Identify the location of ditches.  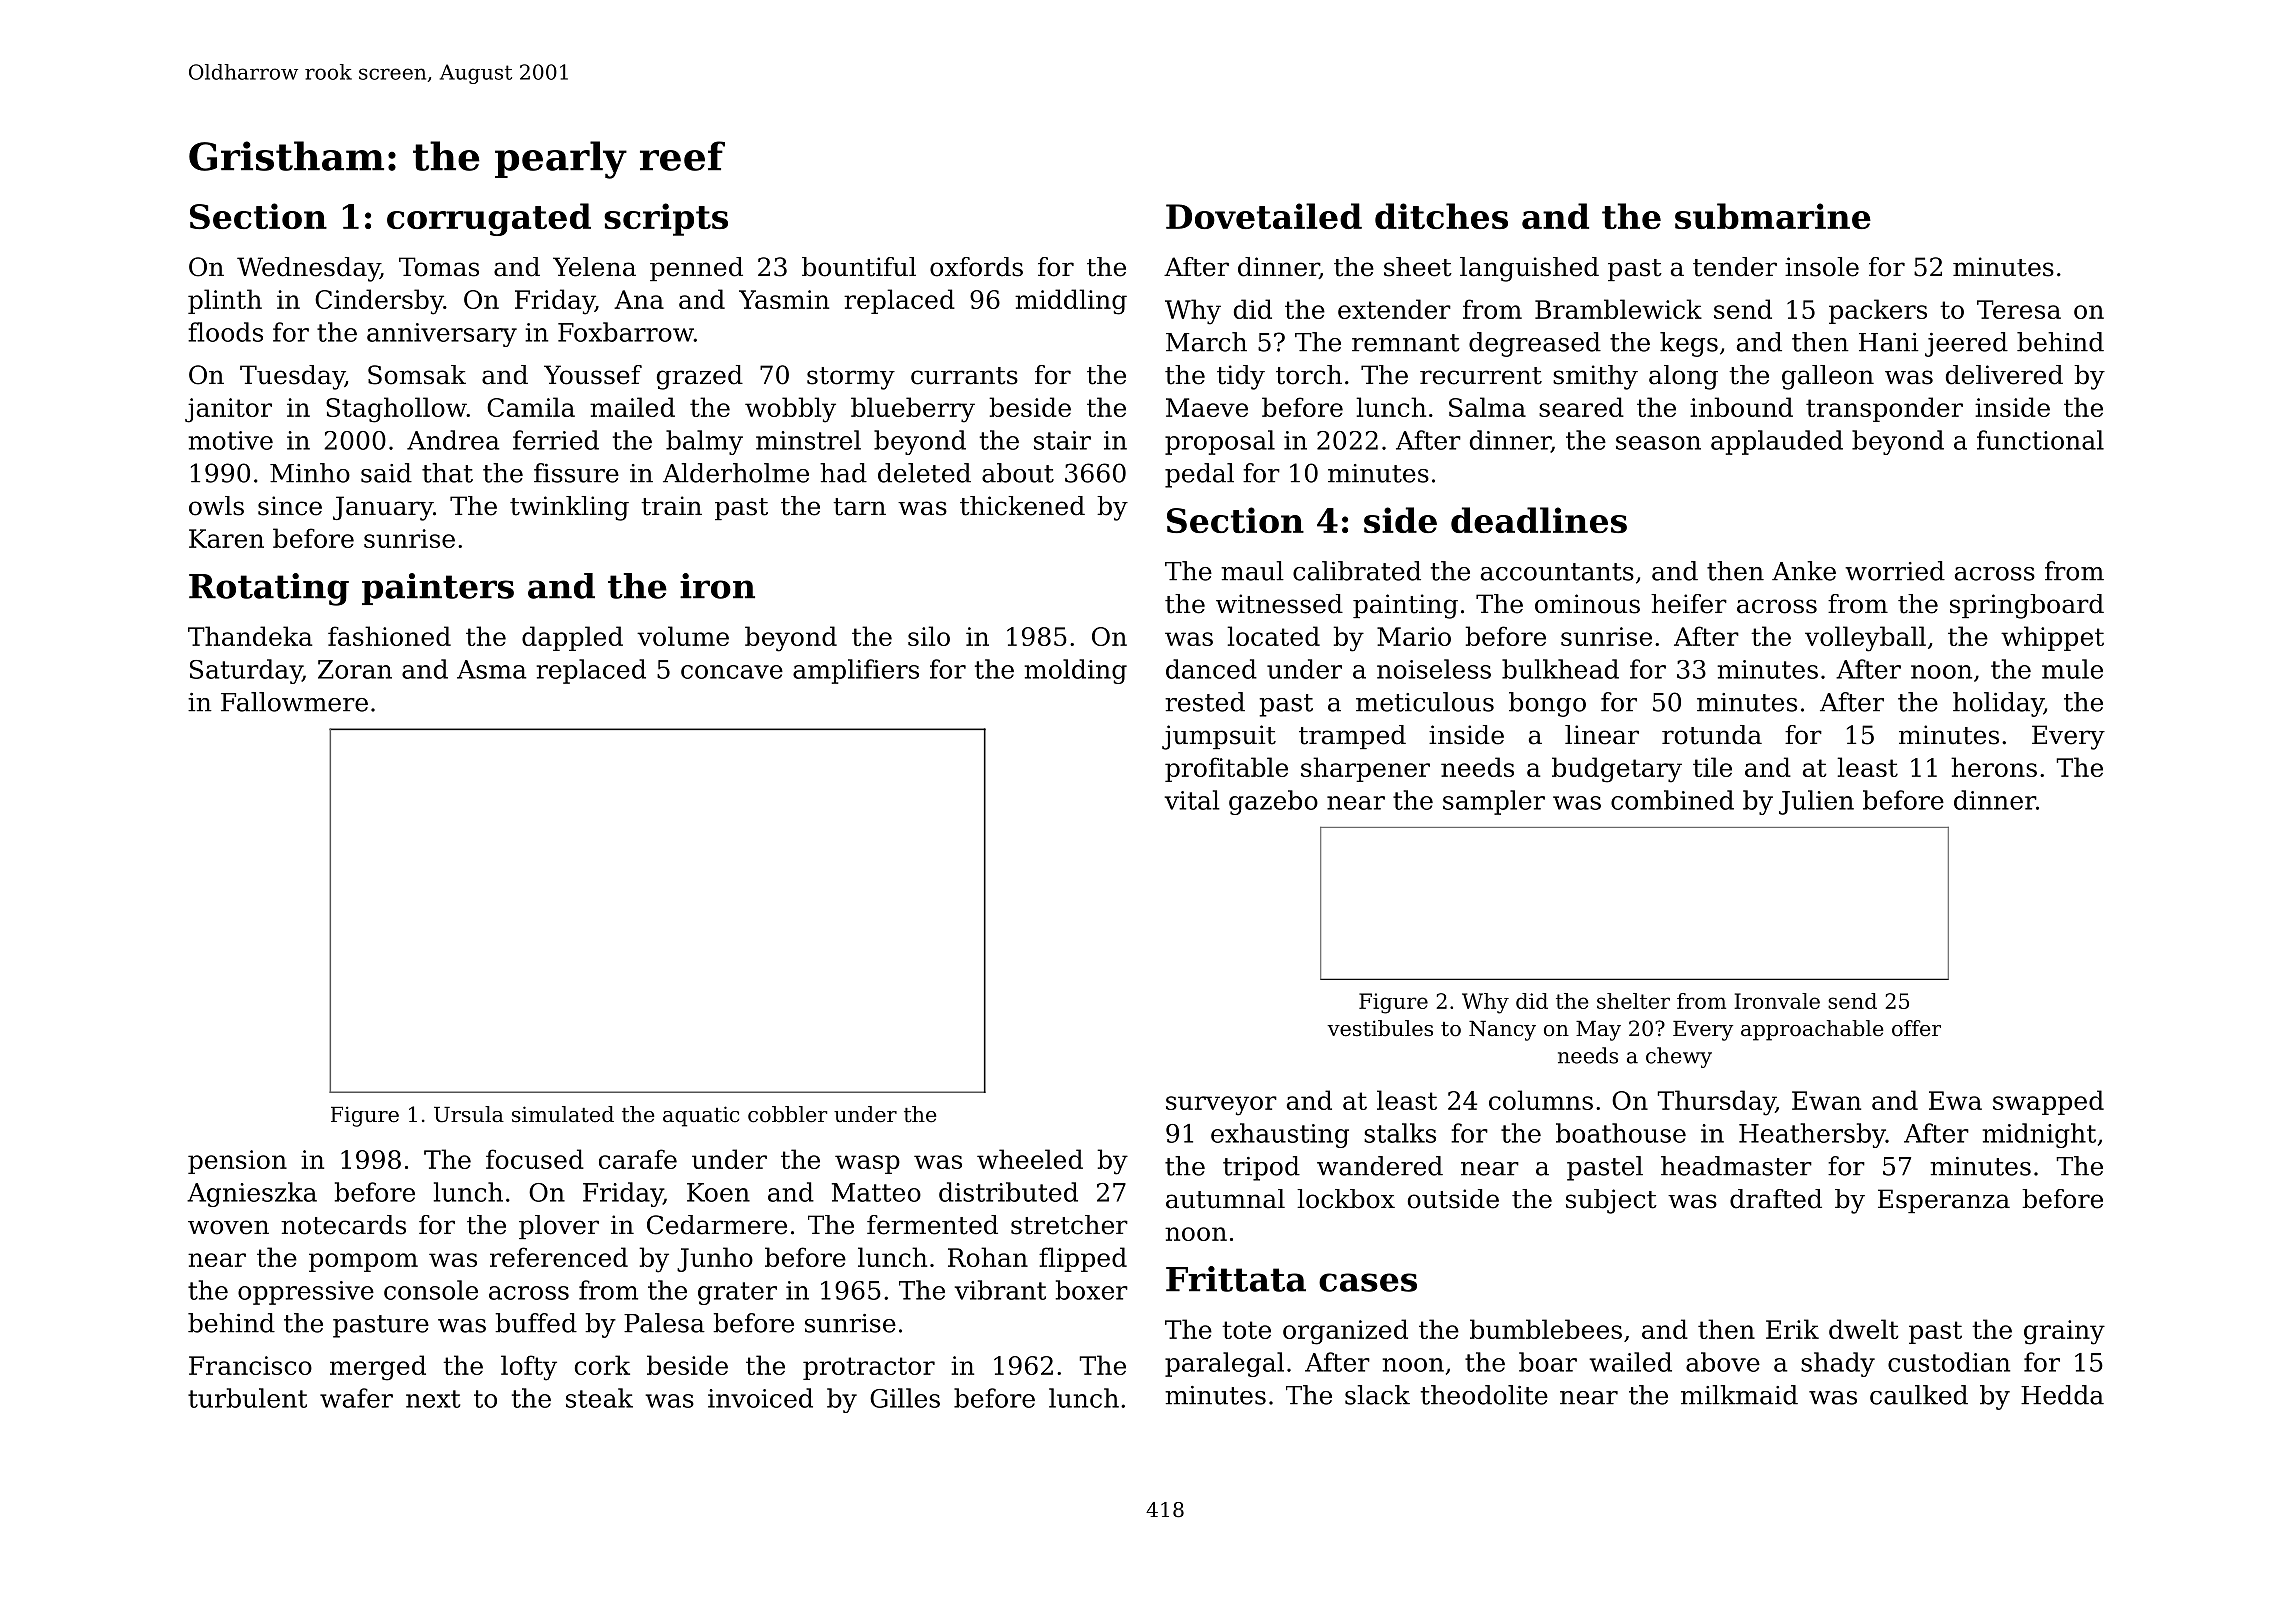
(1441, 216).
